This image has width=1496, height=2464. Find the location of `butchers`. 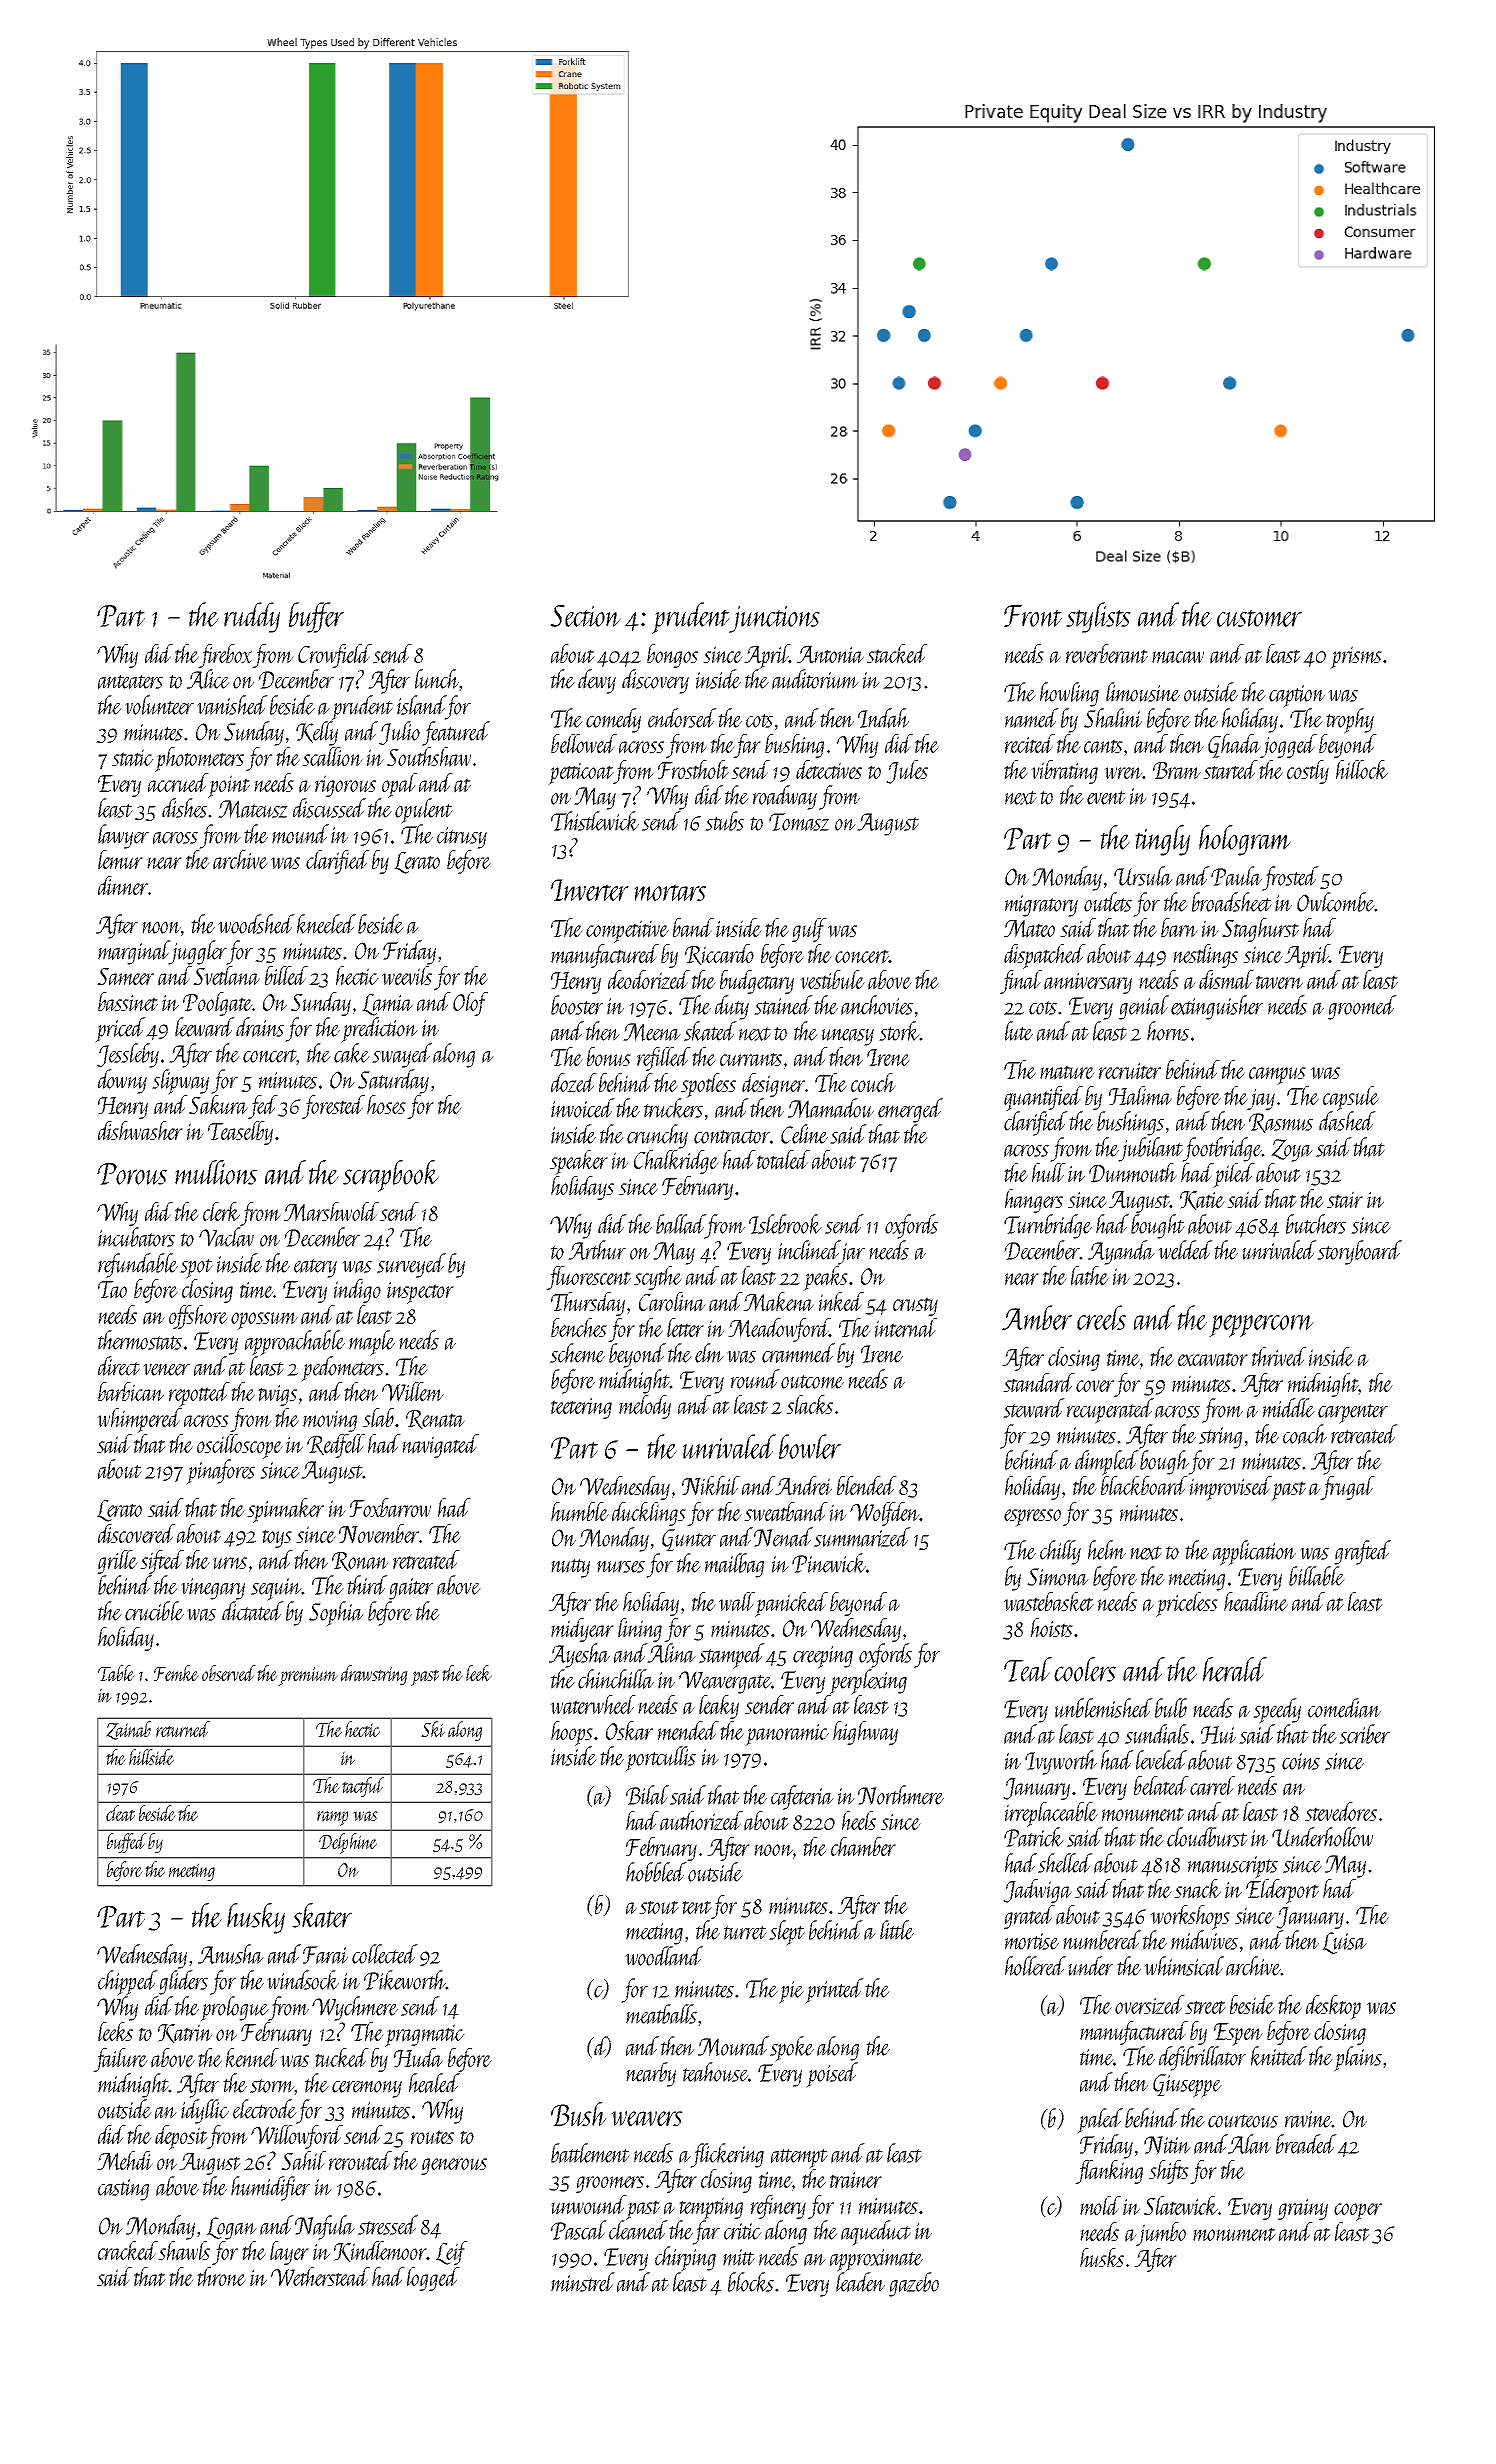

butchers is located at coordinates (1316, 1224).
